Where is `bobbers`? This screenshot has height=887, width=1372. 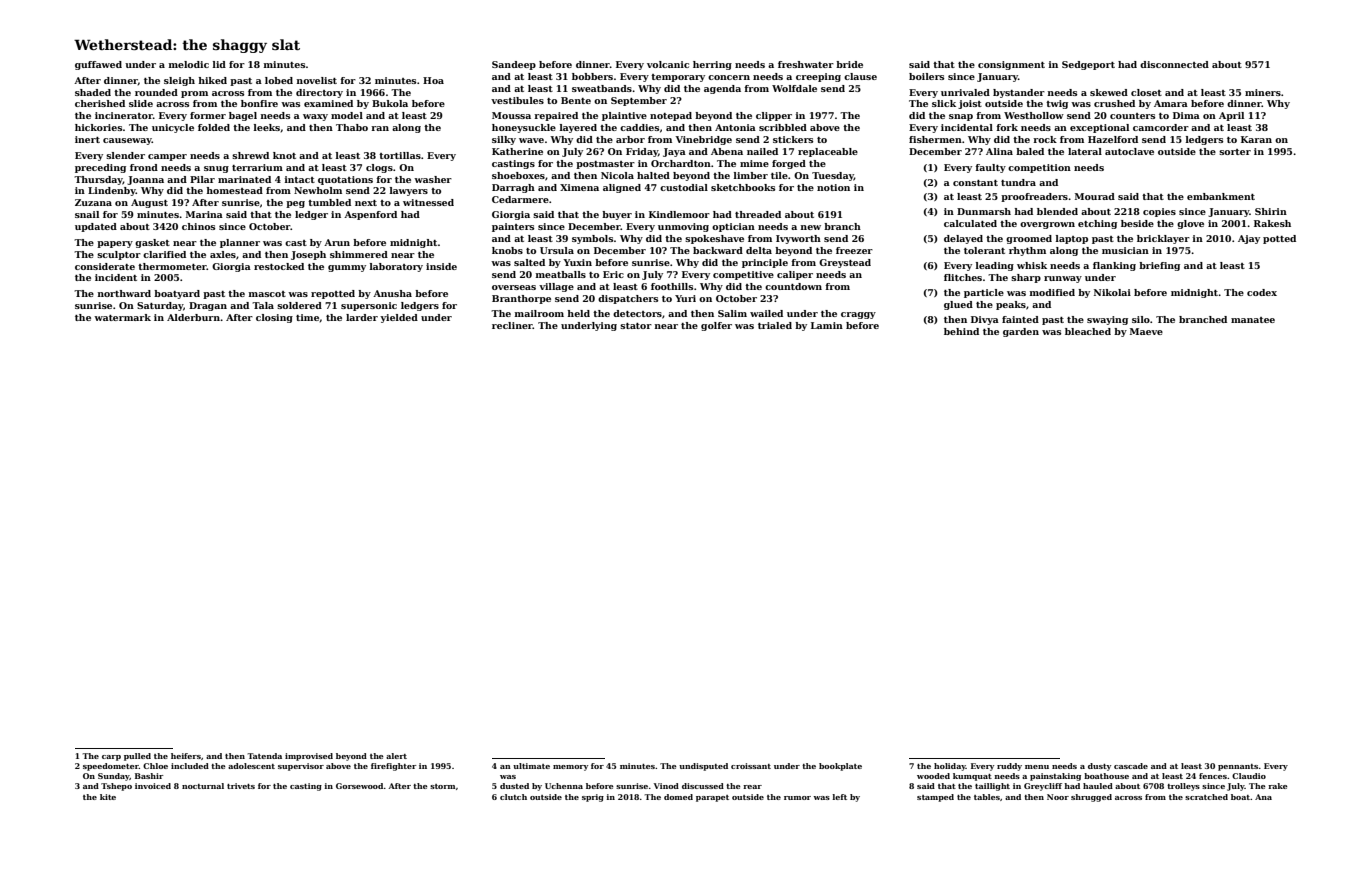
bobbers is located at coordinates (592, 76).
